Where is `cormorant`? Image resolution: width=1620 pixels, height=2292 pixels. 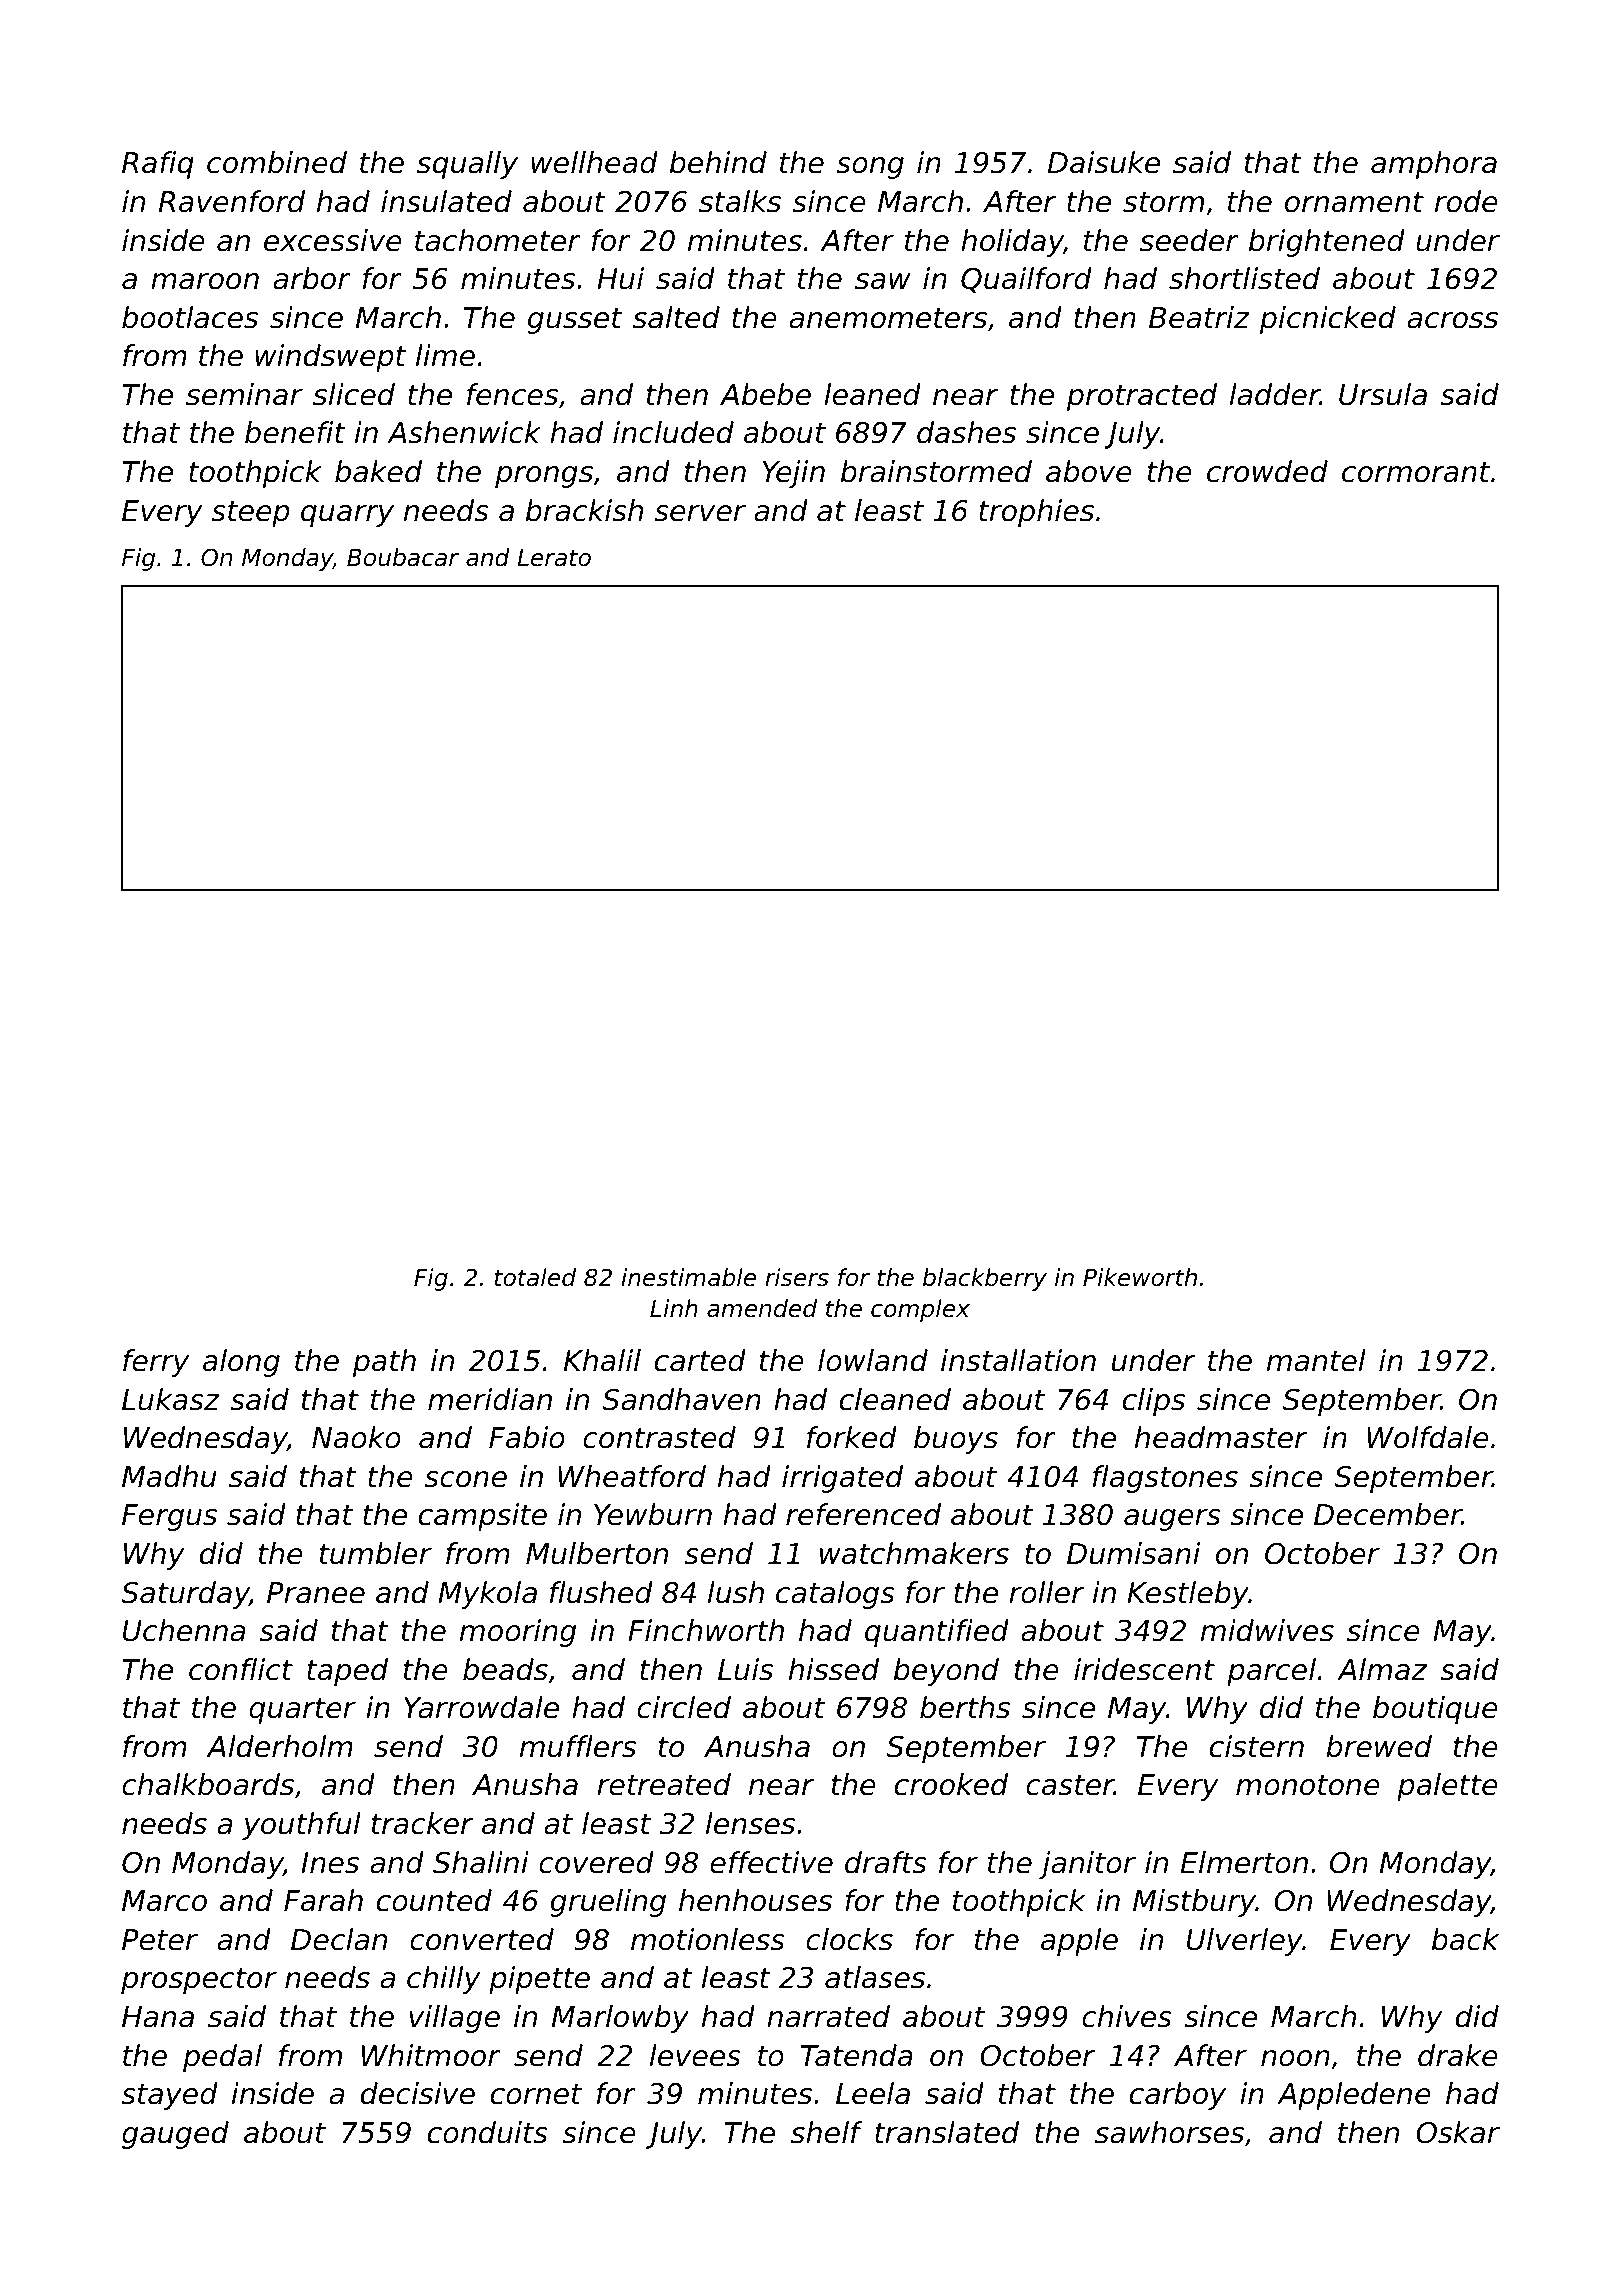 cormorant is located at coordinates (1416, 472).
